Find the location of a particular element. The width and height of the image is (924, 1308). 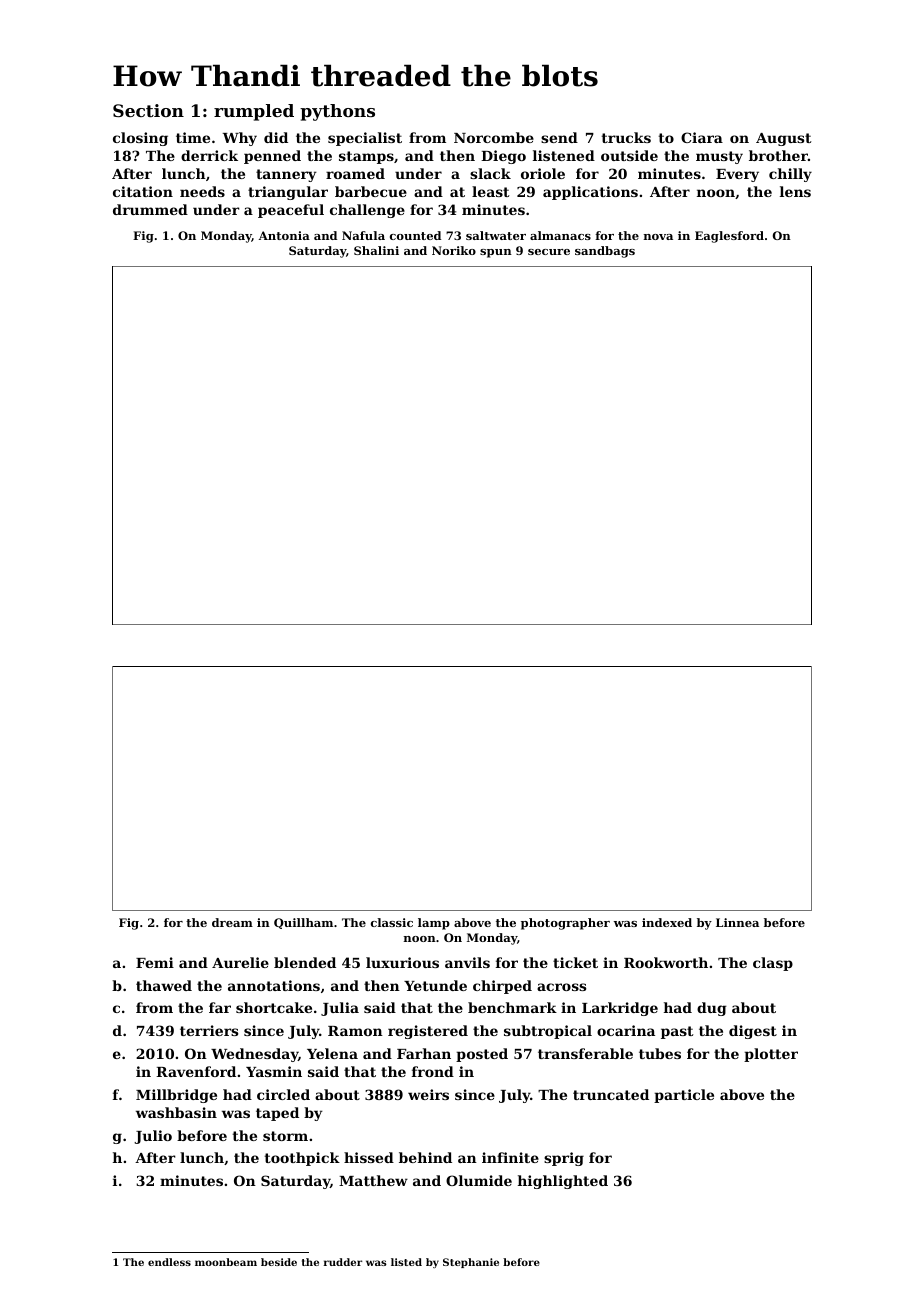

highlighted is located at coordinates (563, 1182).
